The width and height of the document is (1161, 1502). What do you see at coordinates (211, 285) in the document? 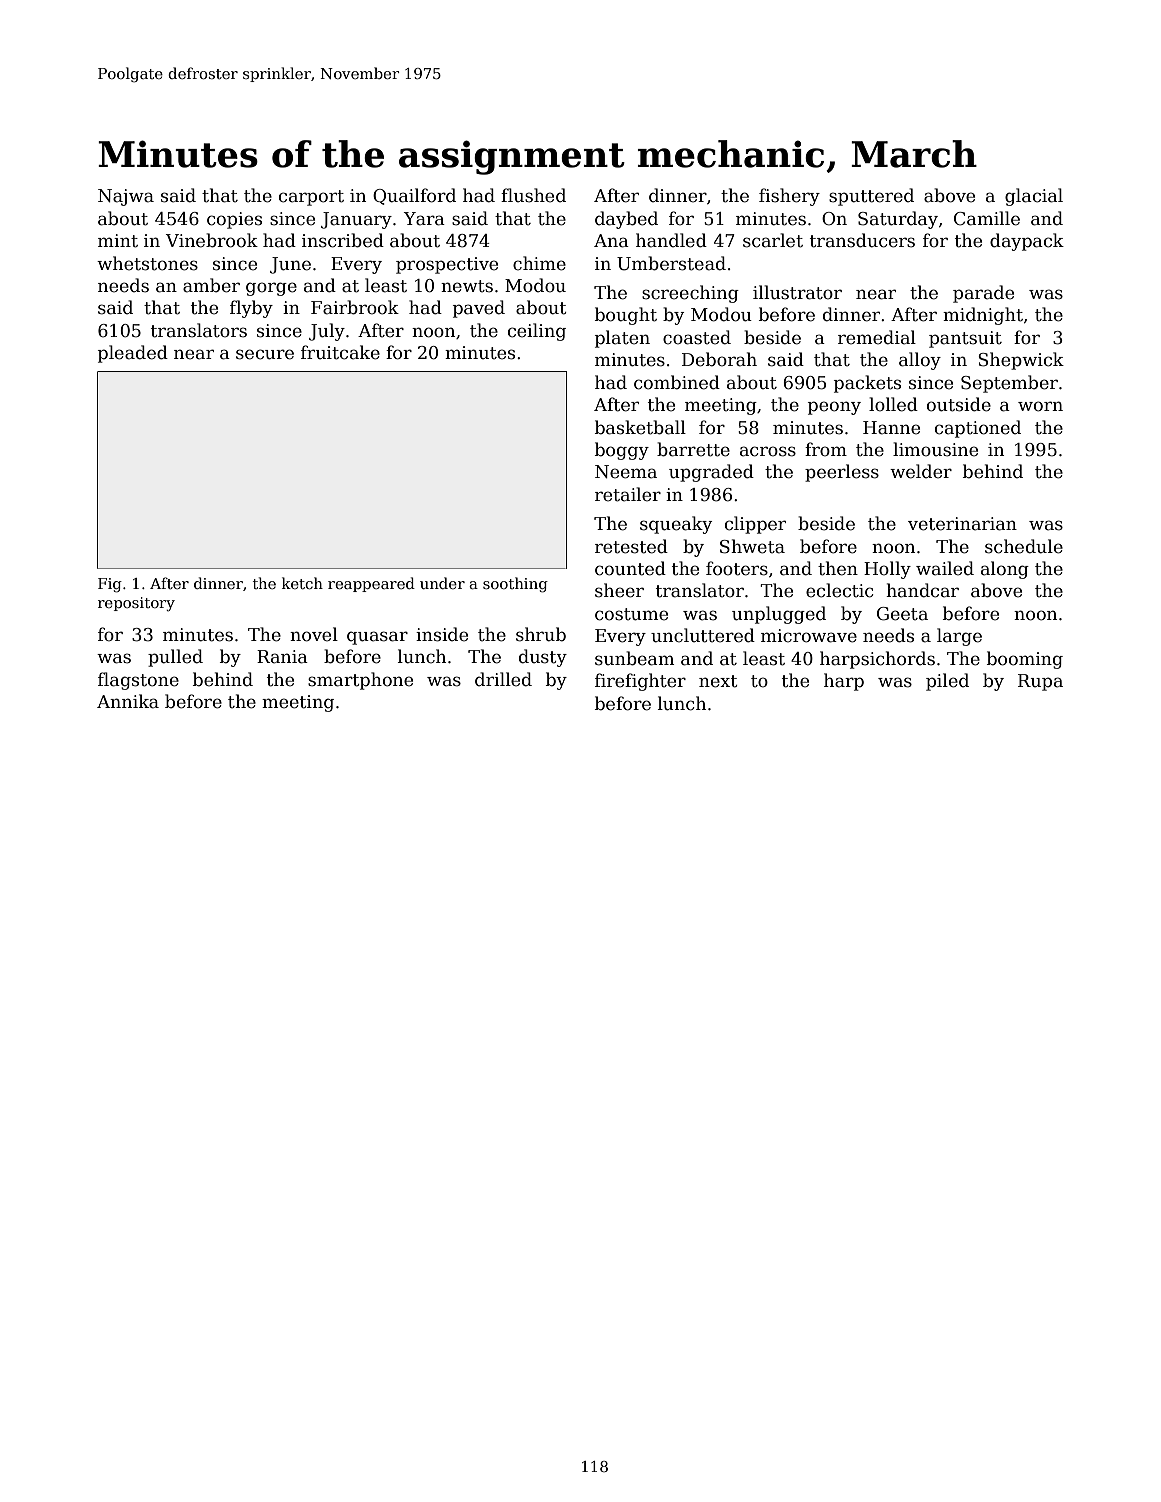
I see `amber` at bounding box center [211, 285].
